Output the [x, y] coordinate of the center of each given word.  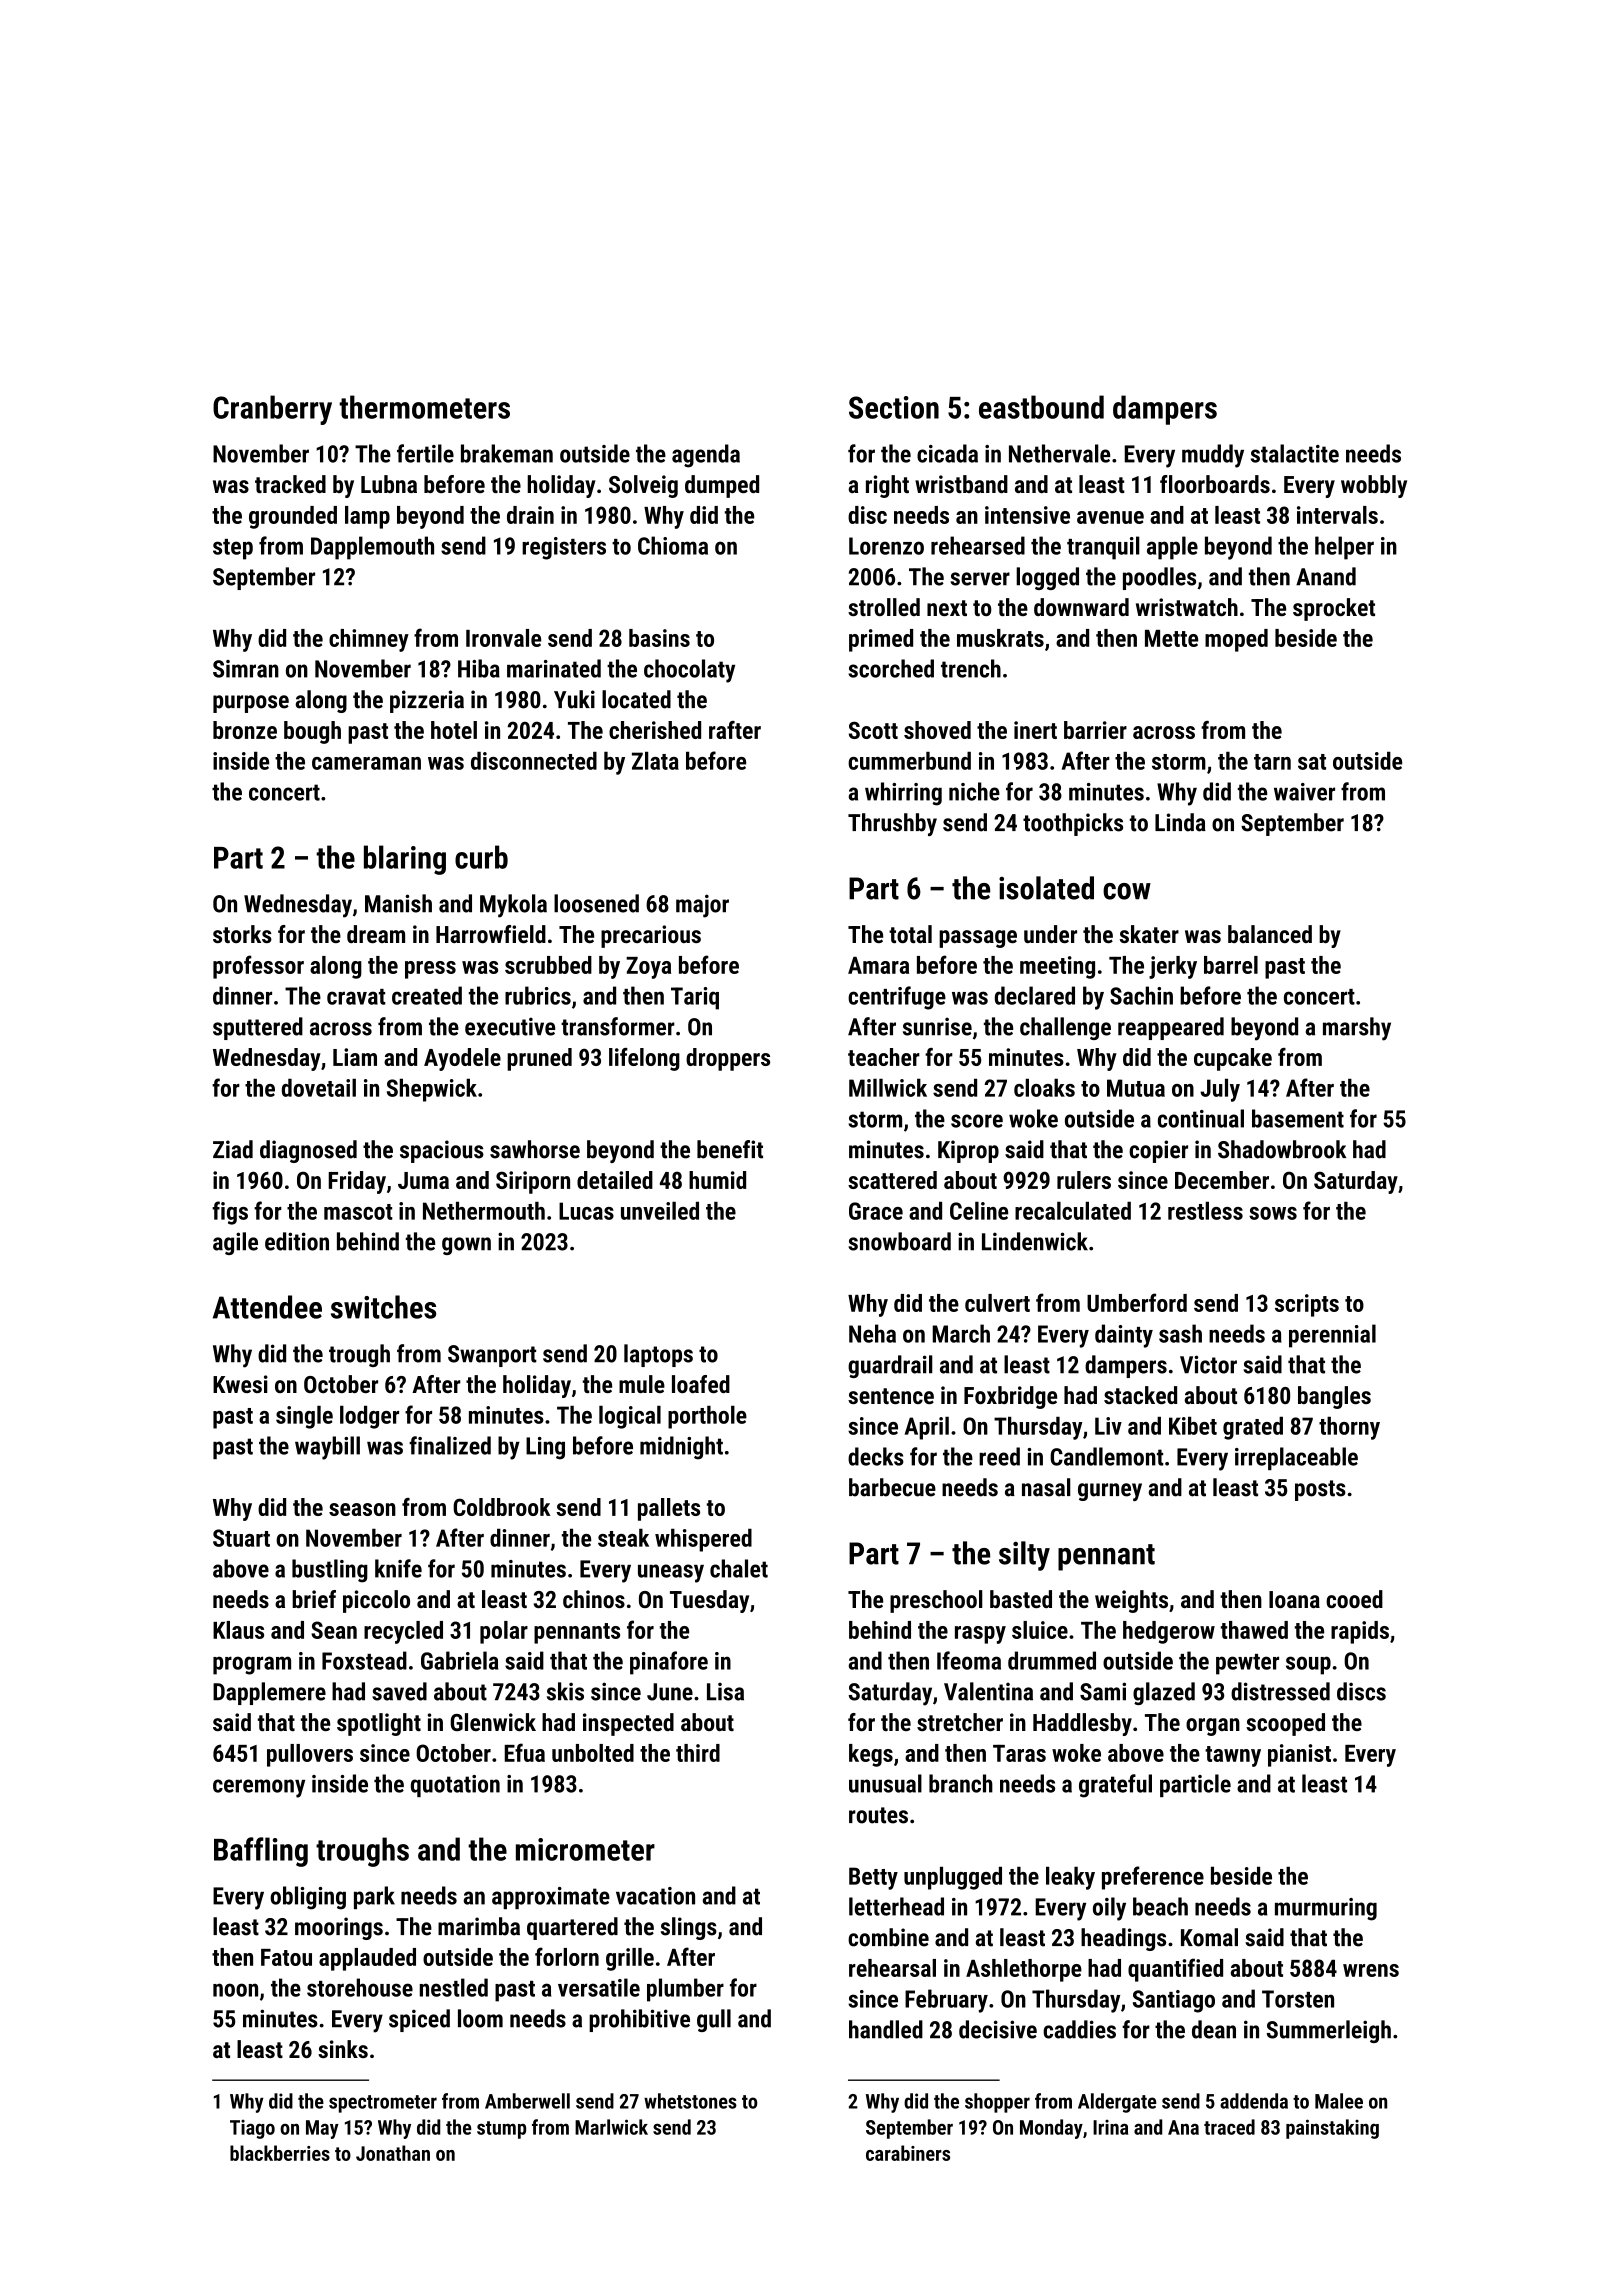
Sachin [1141, 995]
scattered [892, 1180]
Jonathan [393, 2153]
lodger [369, 1417]
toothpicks [1073, 824]
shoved [937, 730]
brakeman [507, 453]
